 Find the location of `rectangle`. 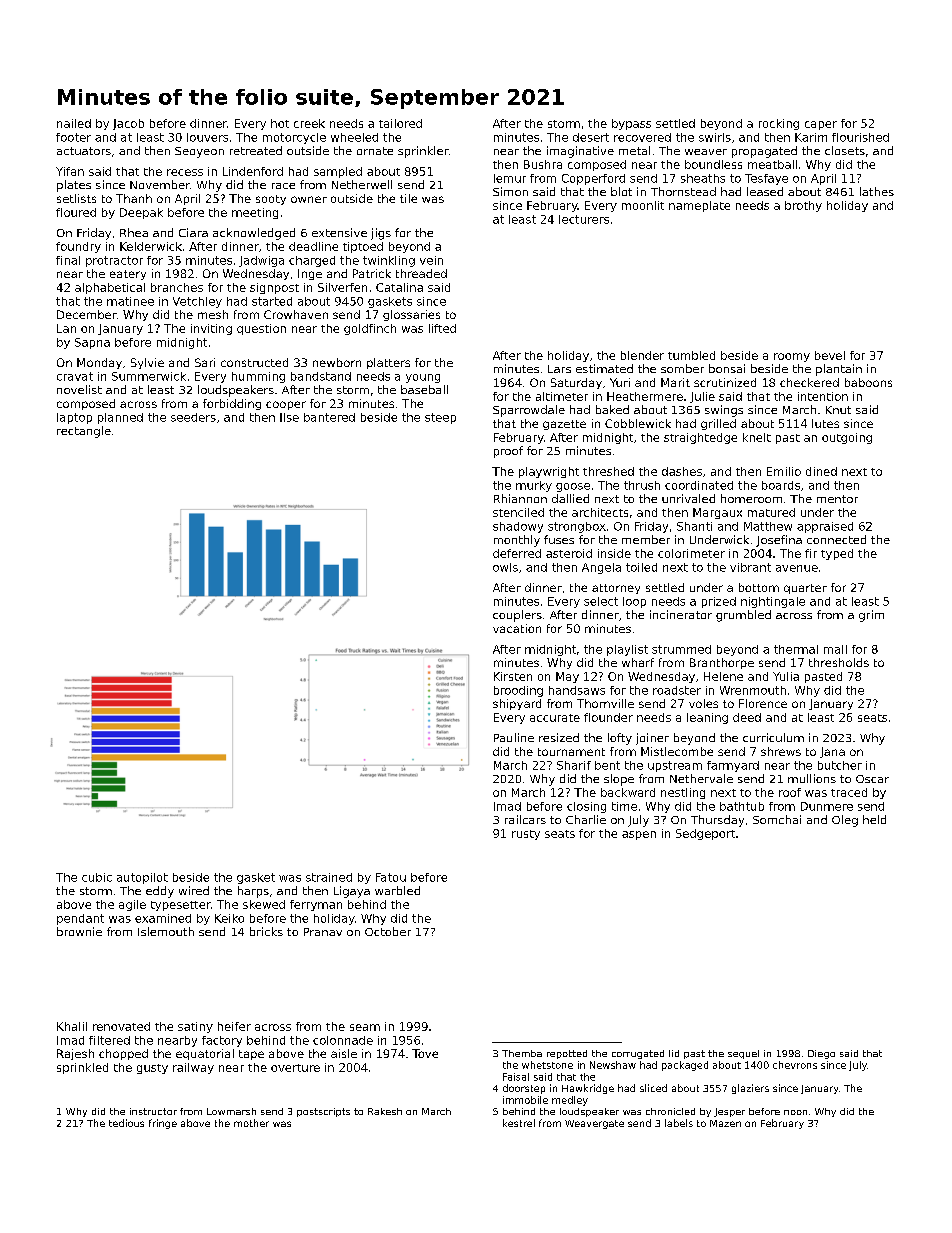

rectangle is located at coordinates (84, 432).
